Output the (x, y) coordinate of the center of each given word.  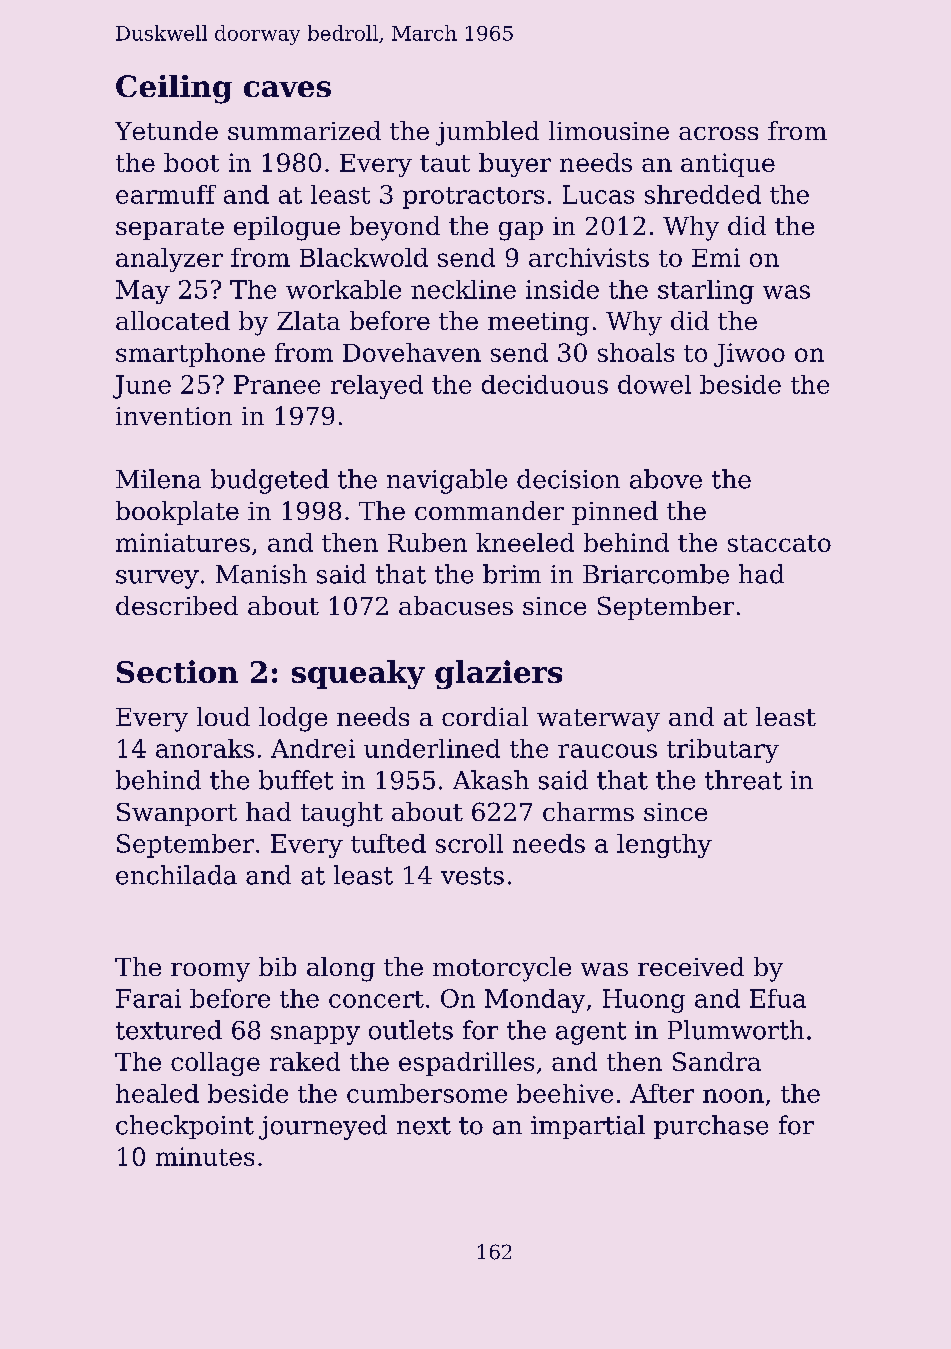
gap (521, 231)
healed (157, 1093)
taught (342, 814)
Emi (716, 257)
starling (706, 292)
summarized (304, 130)
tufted (388, 843)
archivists (589, 257)
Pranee (277, 384)
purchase (711, 1127)
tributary (723, 751)
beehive (565, 1093)
